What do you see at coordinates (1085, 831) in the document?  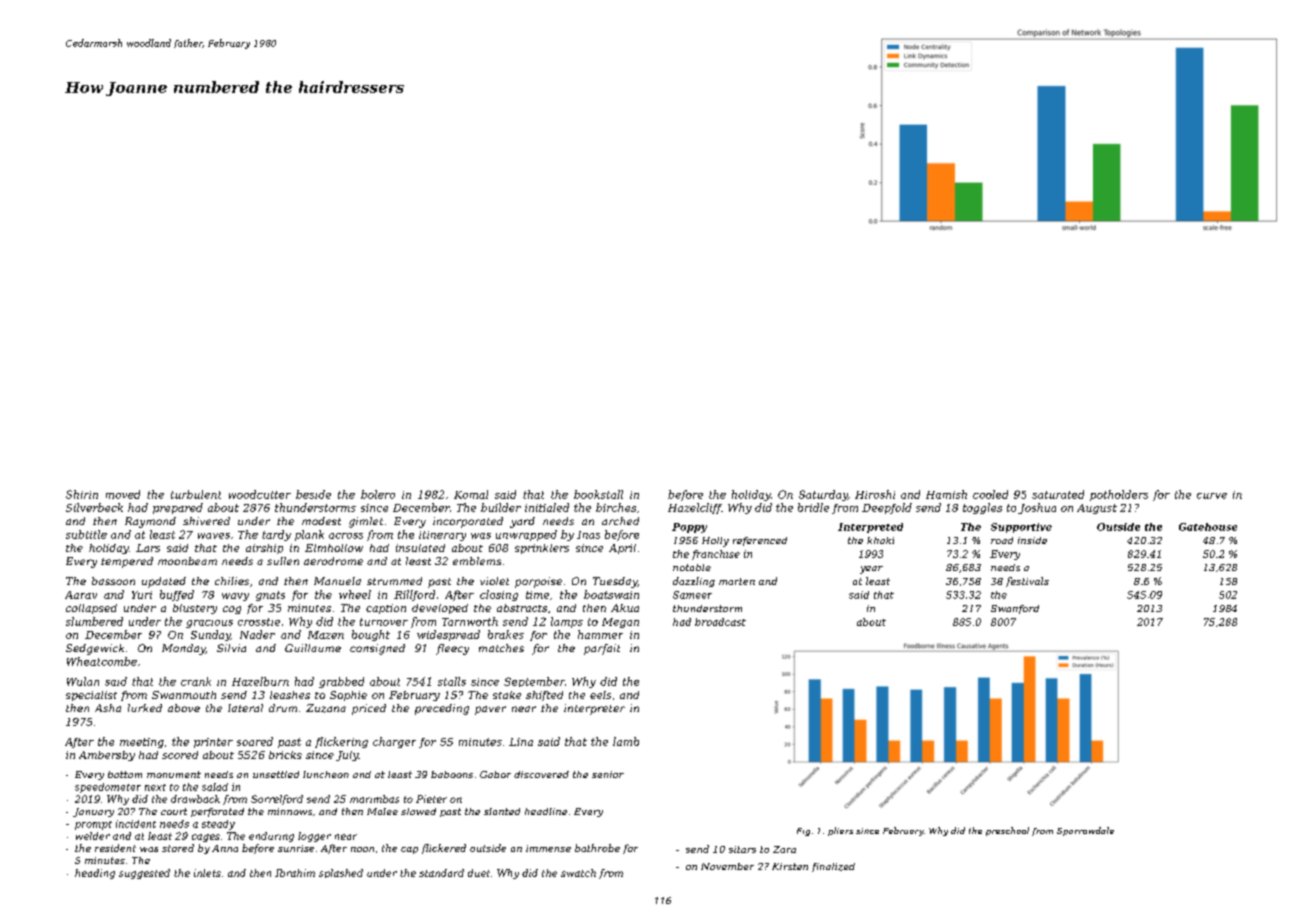 I see `Sparrowdale` at bounding box center [1085, 831].
